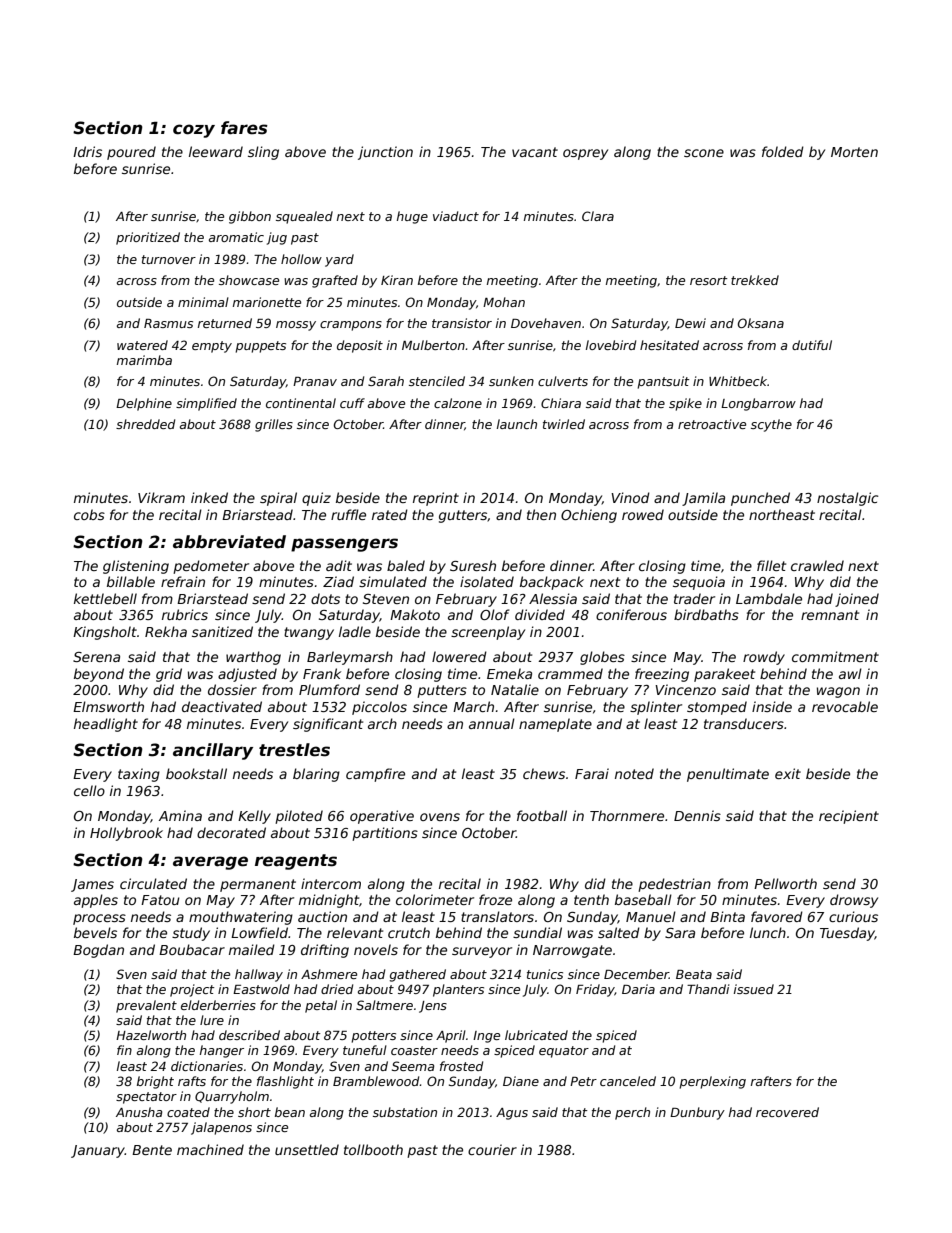 This image has width=952, height=1233. Describe the element at coordinates (87, 151) in the image. I see `Idris` at that location.
